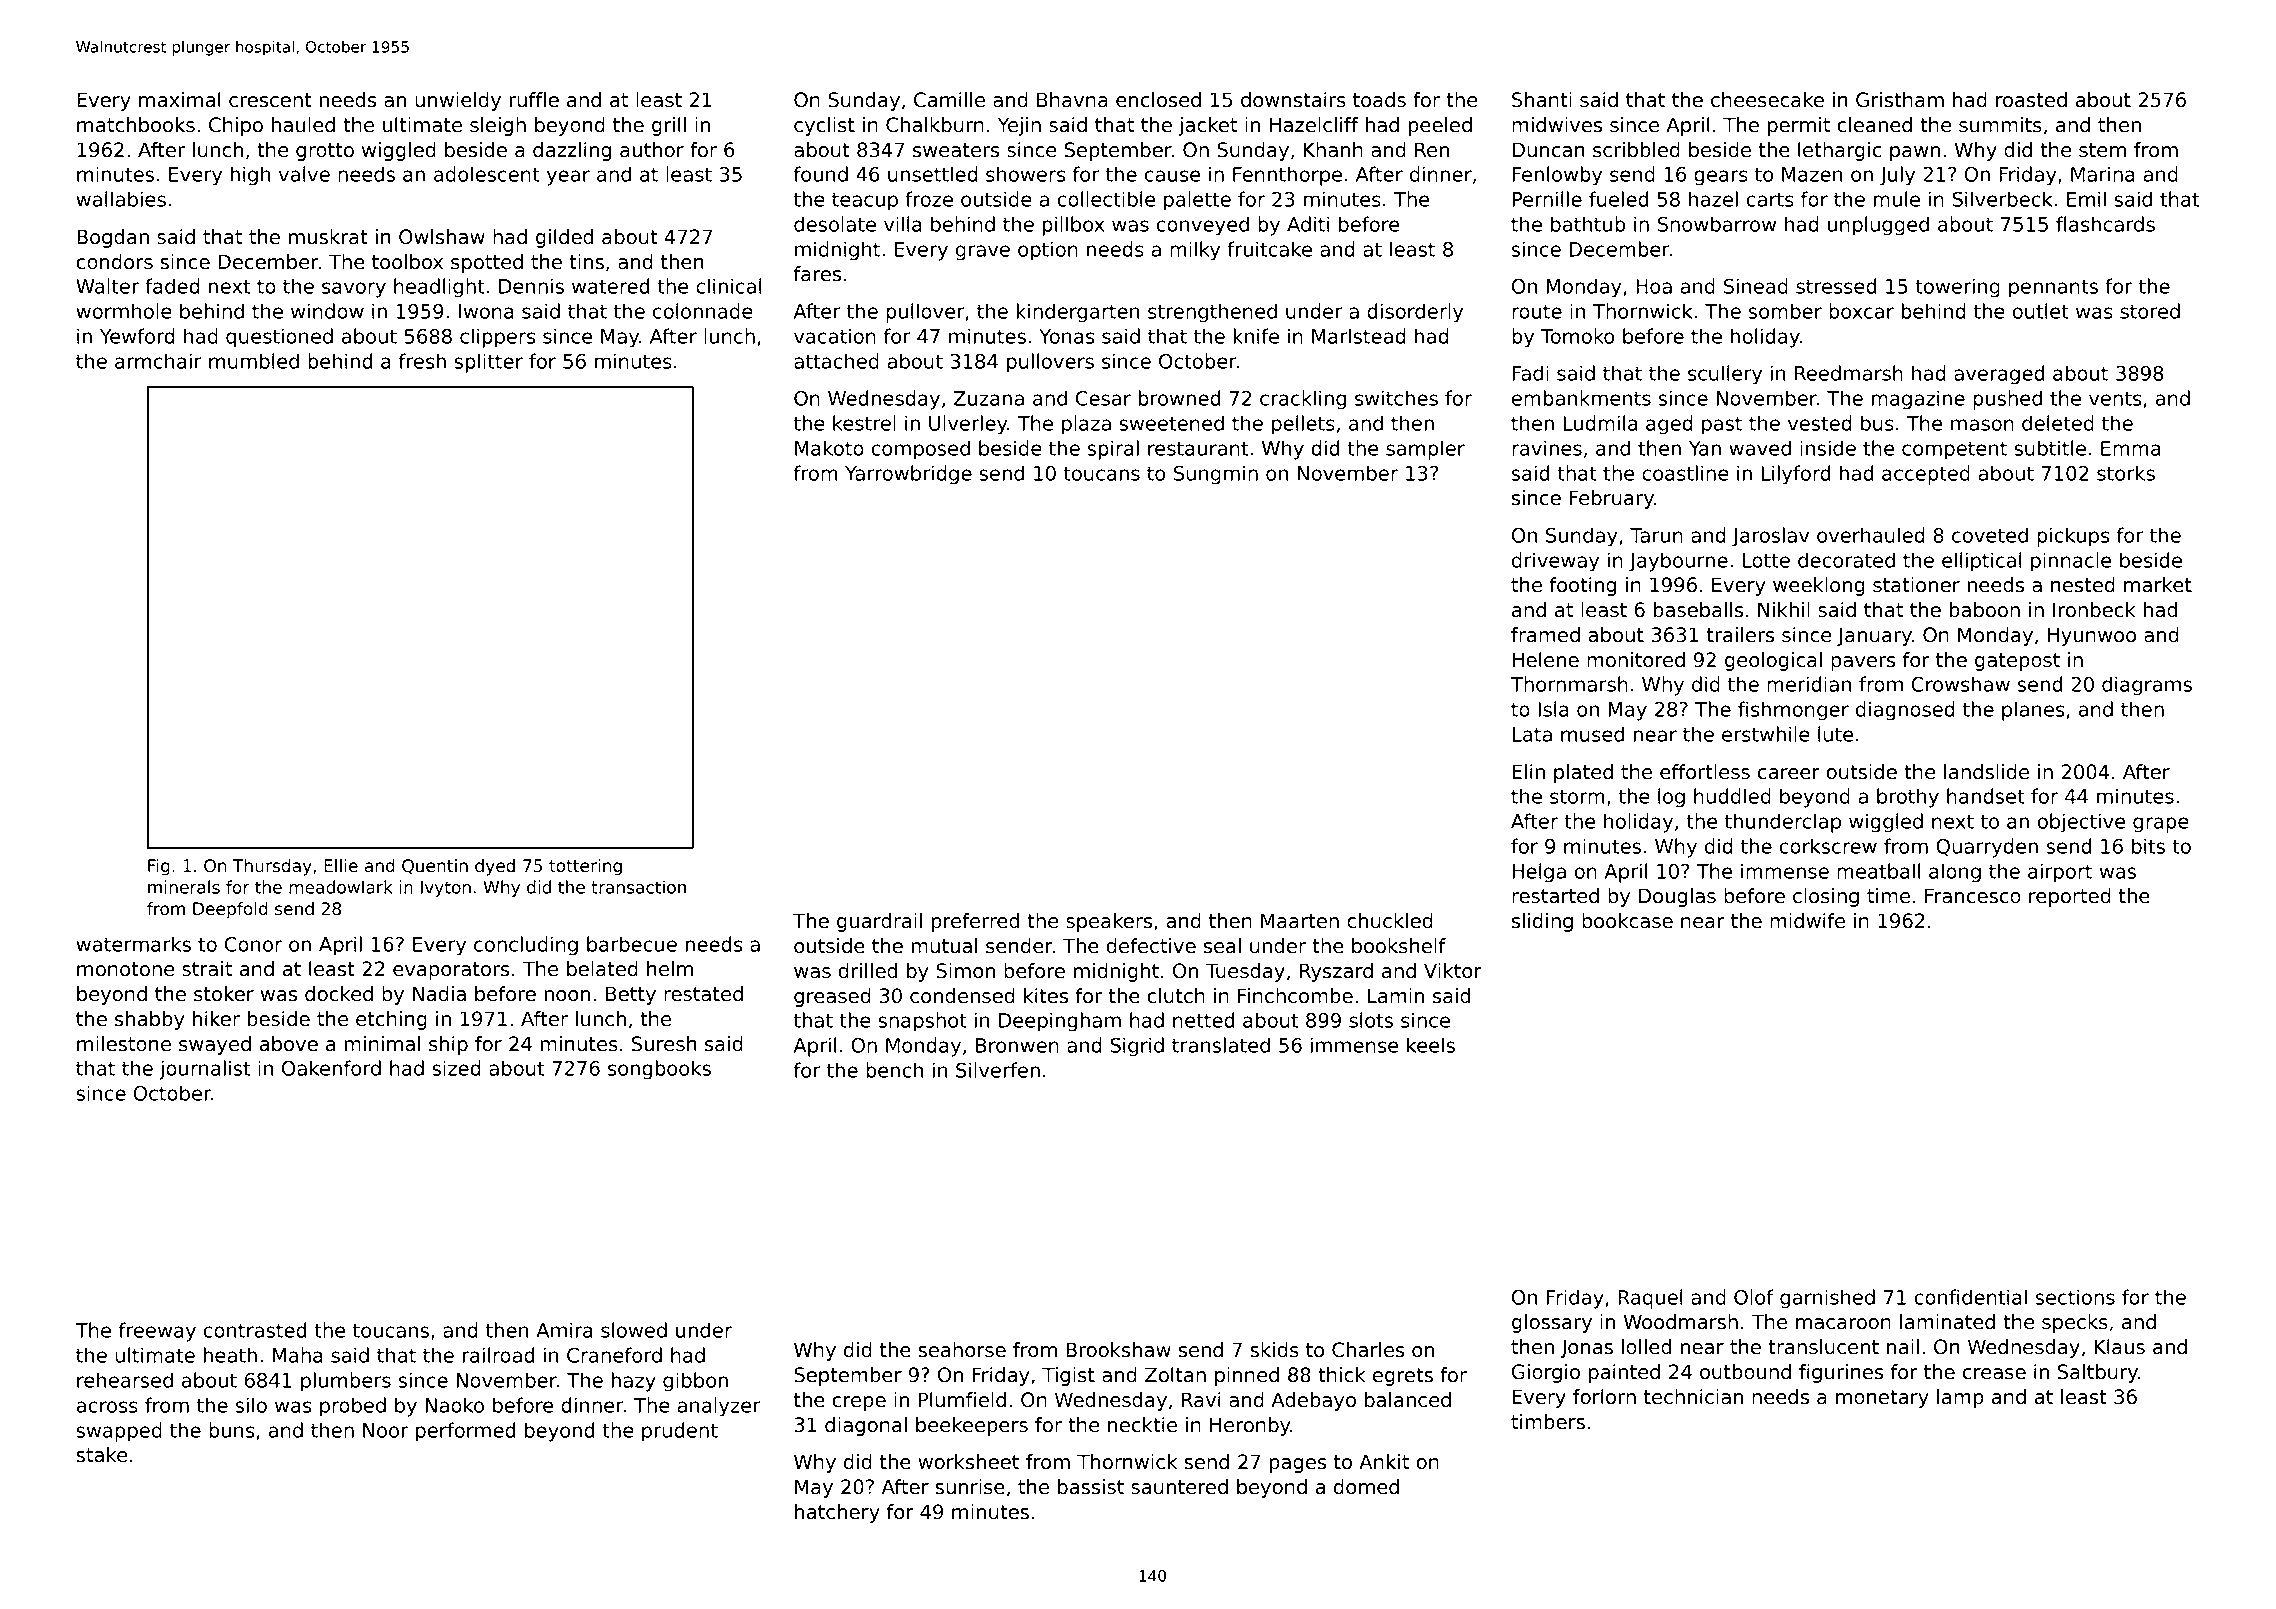  Describe the element at coordinates (1453, 971) in the screenshot. I see `Viktor` at that location.
